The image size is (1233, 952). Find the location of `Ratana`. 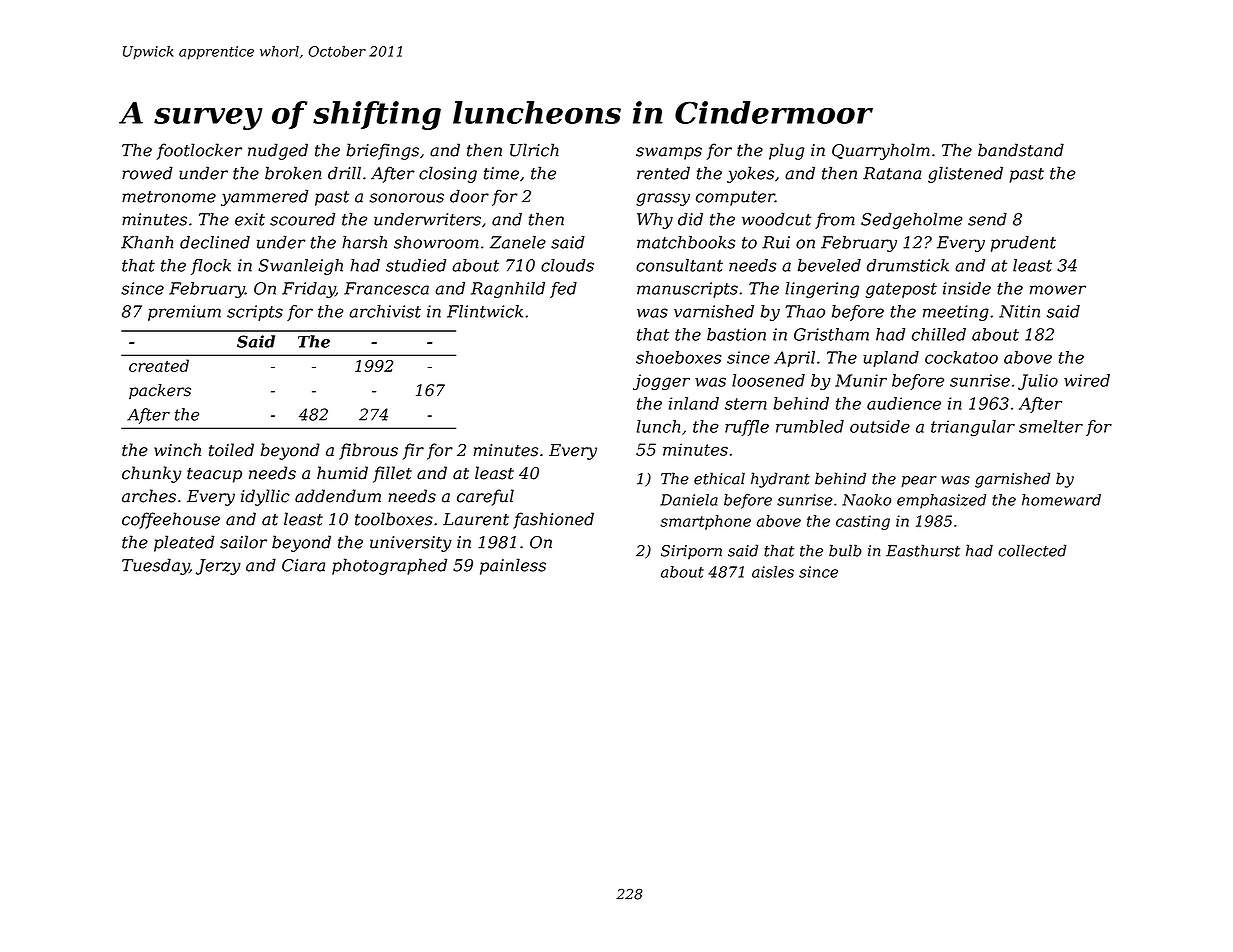

Ratana is located at coordinates (892, 173).
